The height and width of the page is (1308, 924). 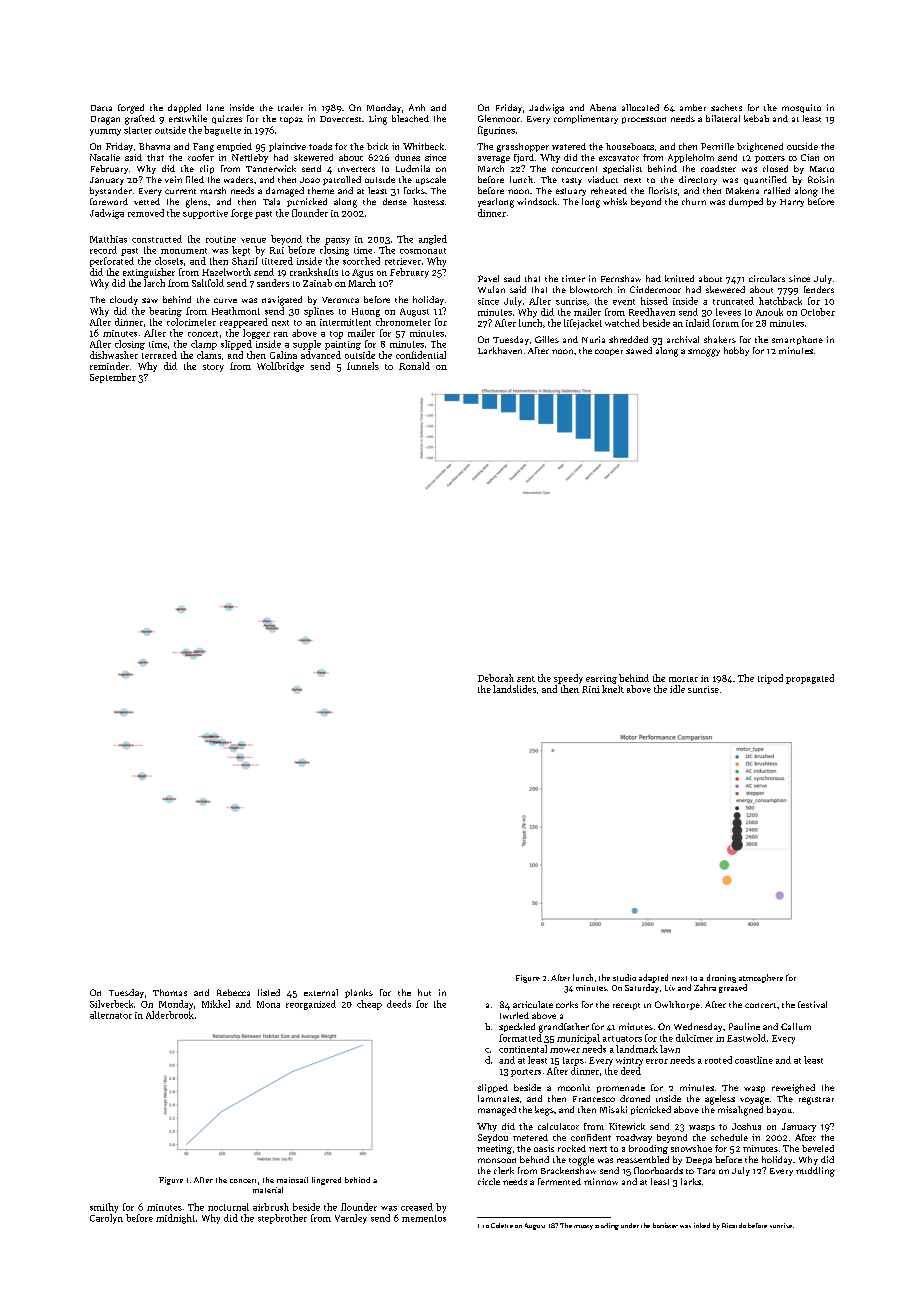 What do you see at coordinates (613, 689) in the page?
I see `knelt` at bounding box center [613, 689].
